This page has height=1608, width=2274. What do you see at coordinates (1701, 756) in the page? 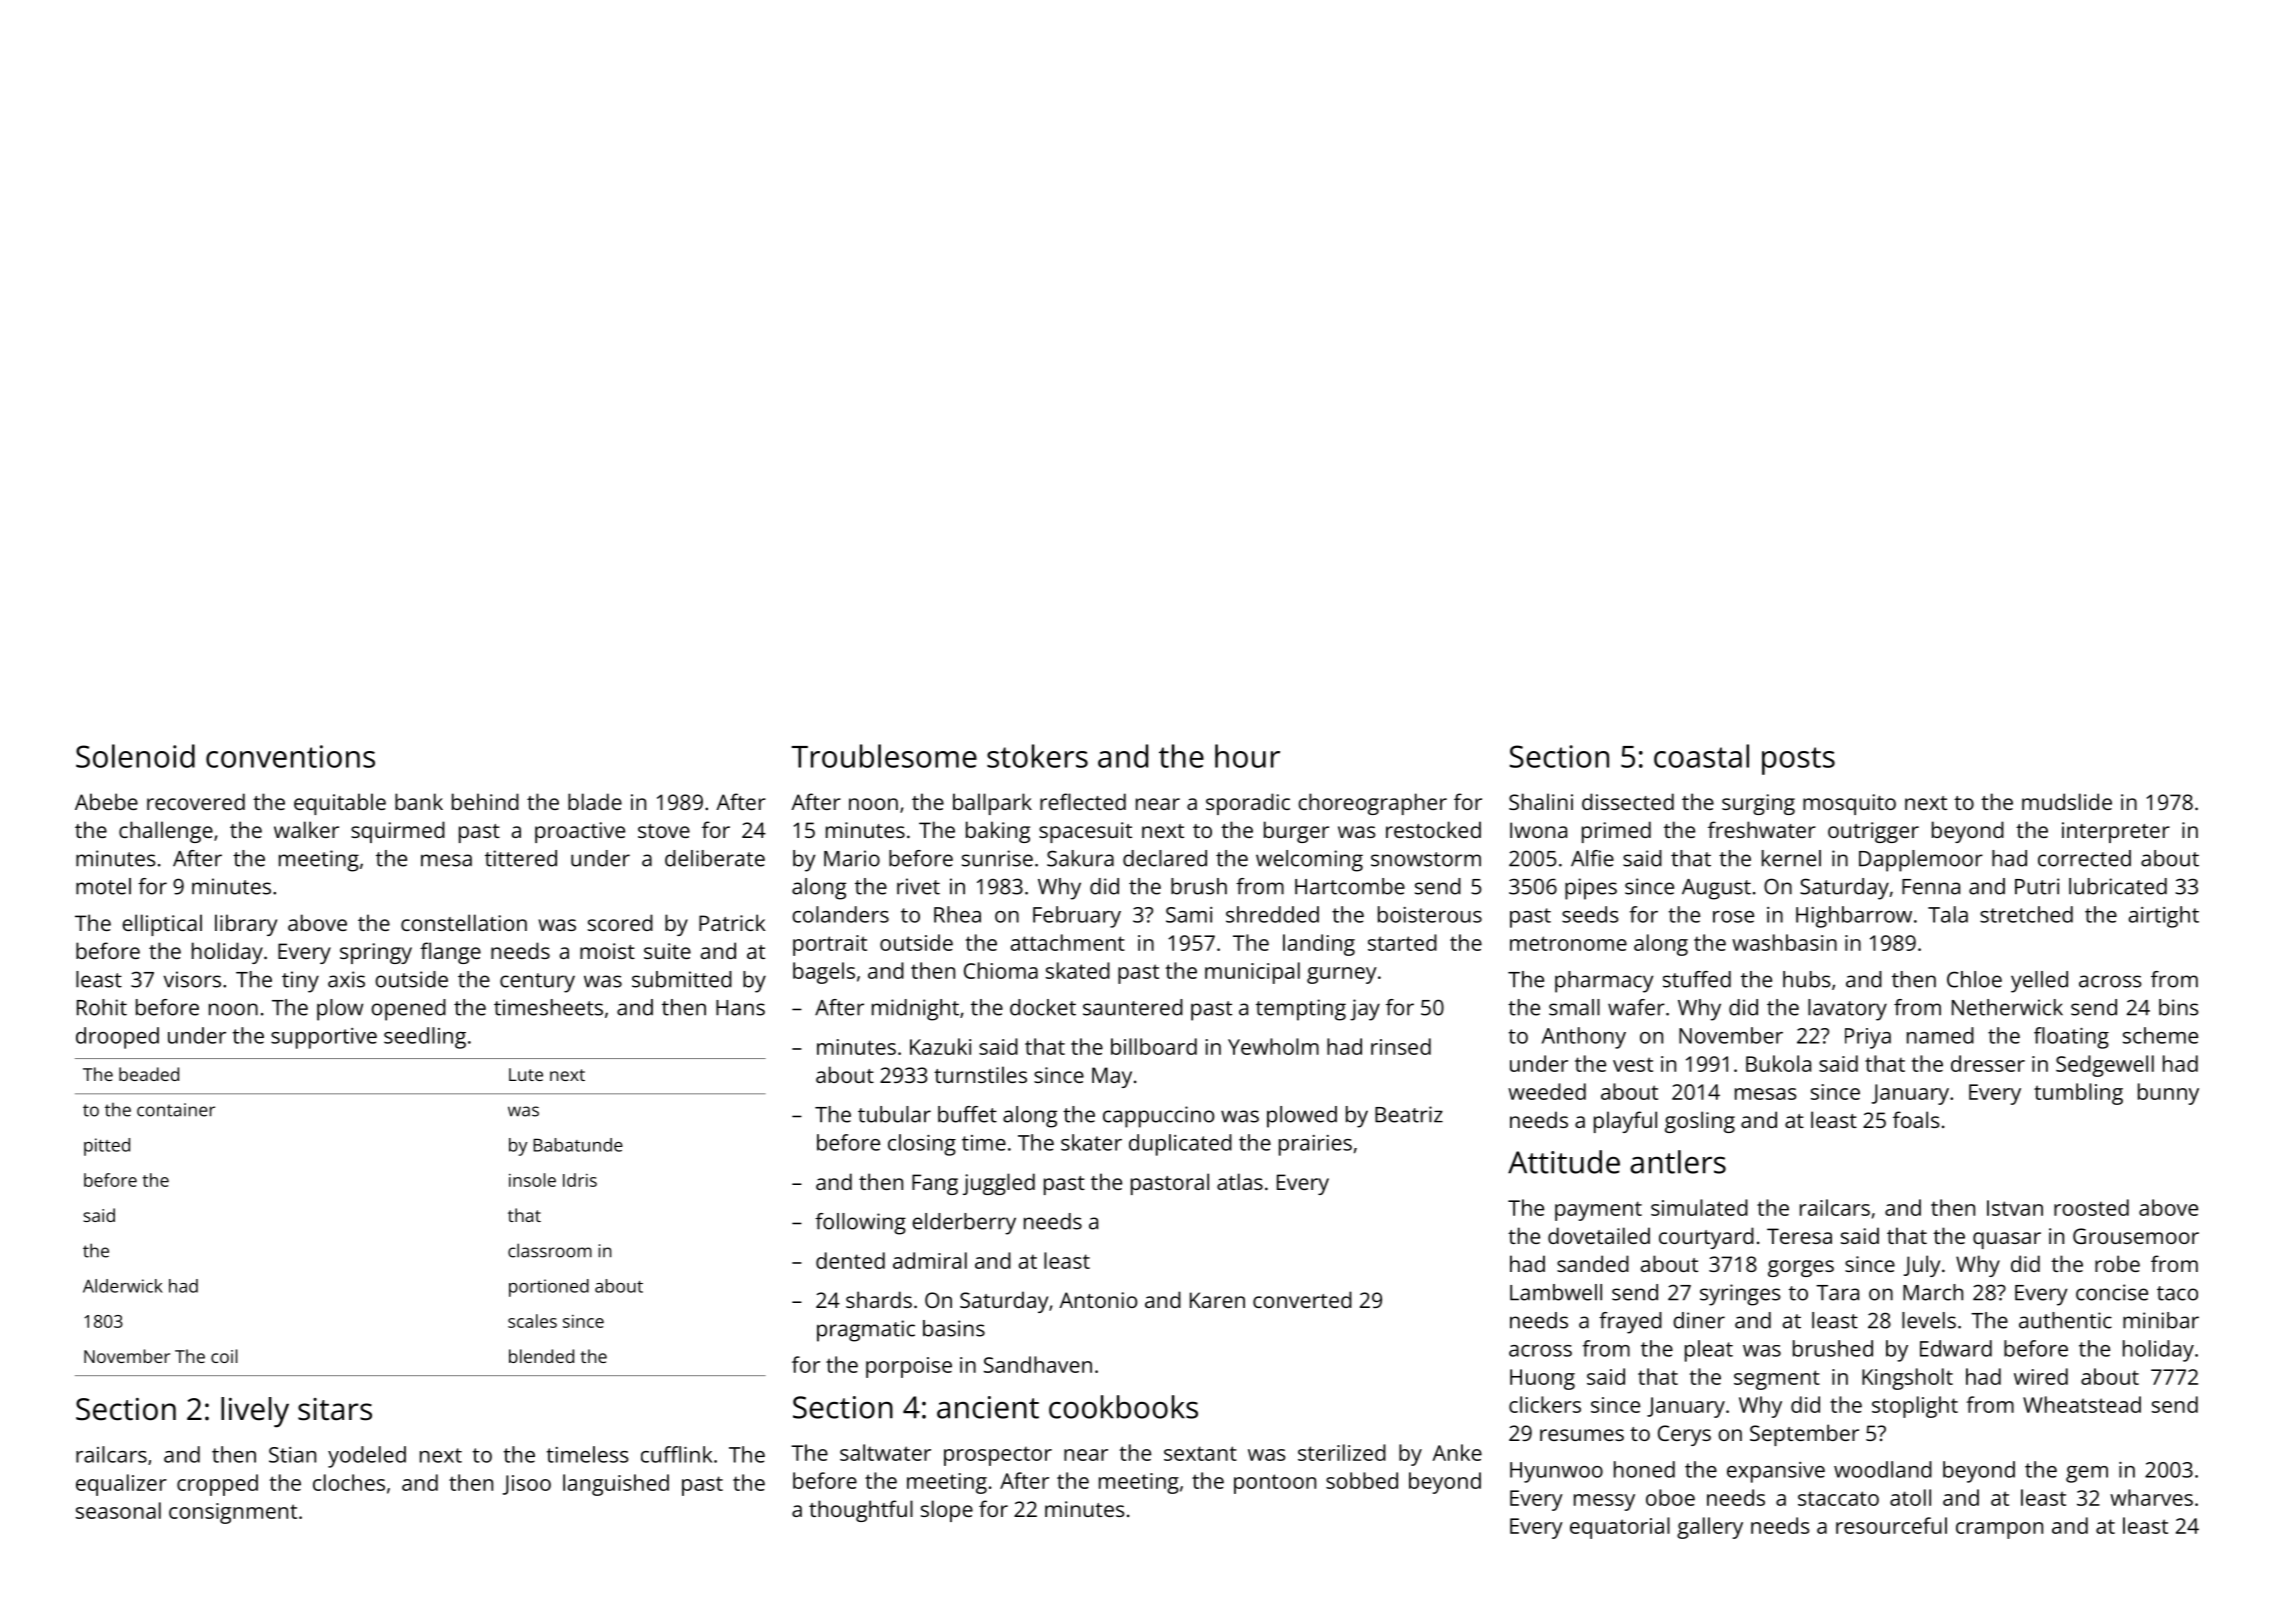
I see `coastal` at bounding box center [1701, 756].
